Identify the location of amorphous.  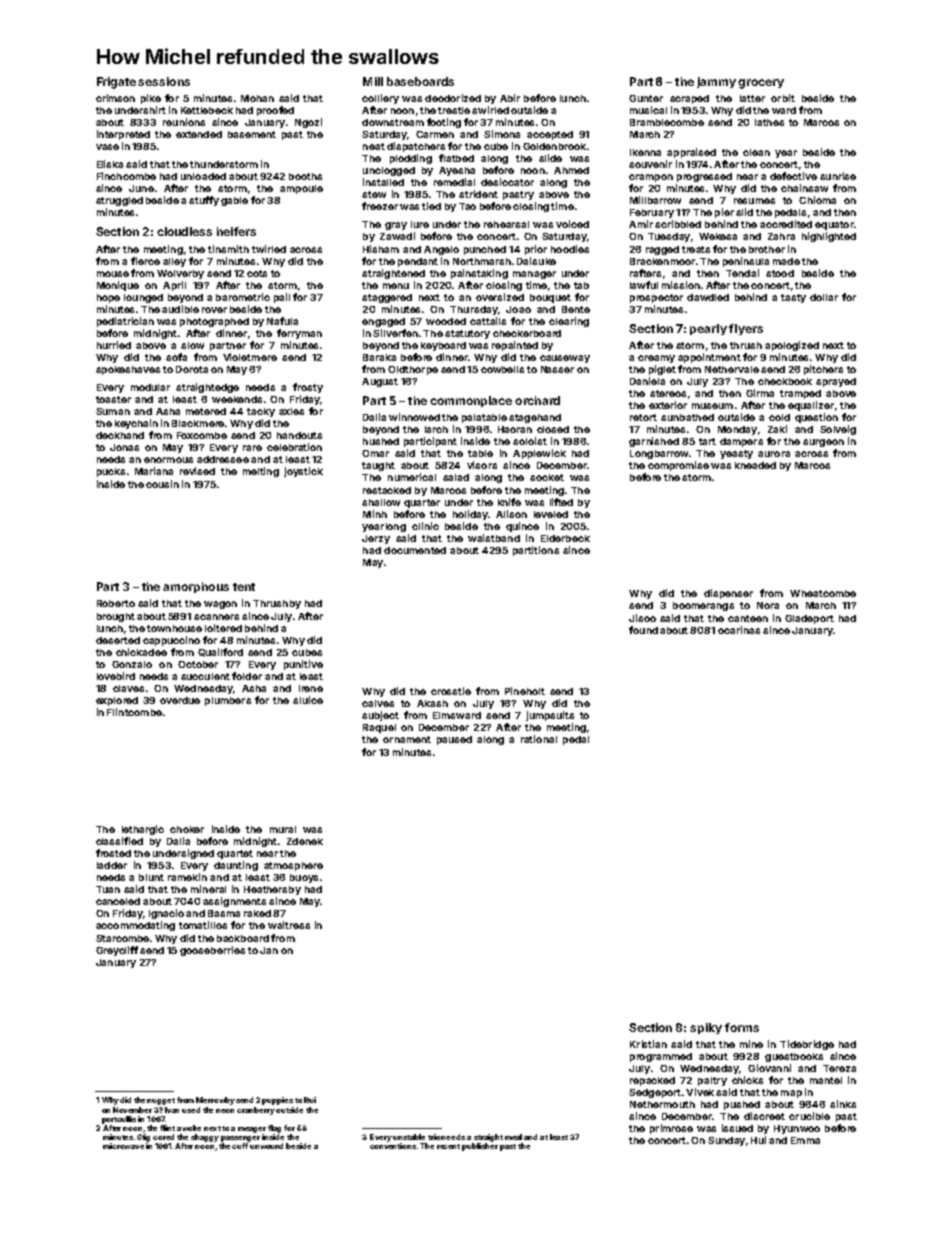
(196, 587).
